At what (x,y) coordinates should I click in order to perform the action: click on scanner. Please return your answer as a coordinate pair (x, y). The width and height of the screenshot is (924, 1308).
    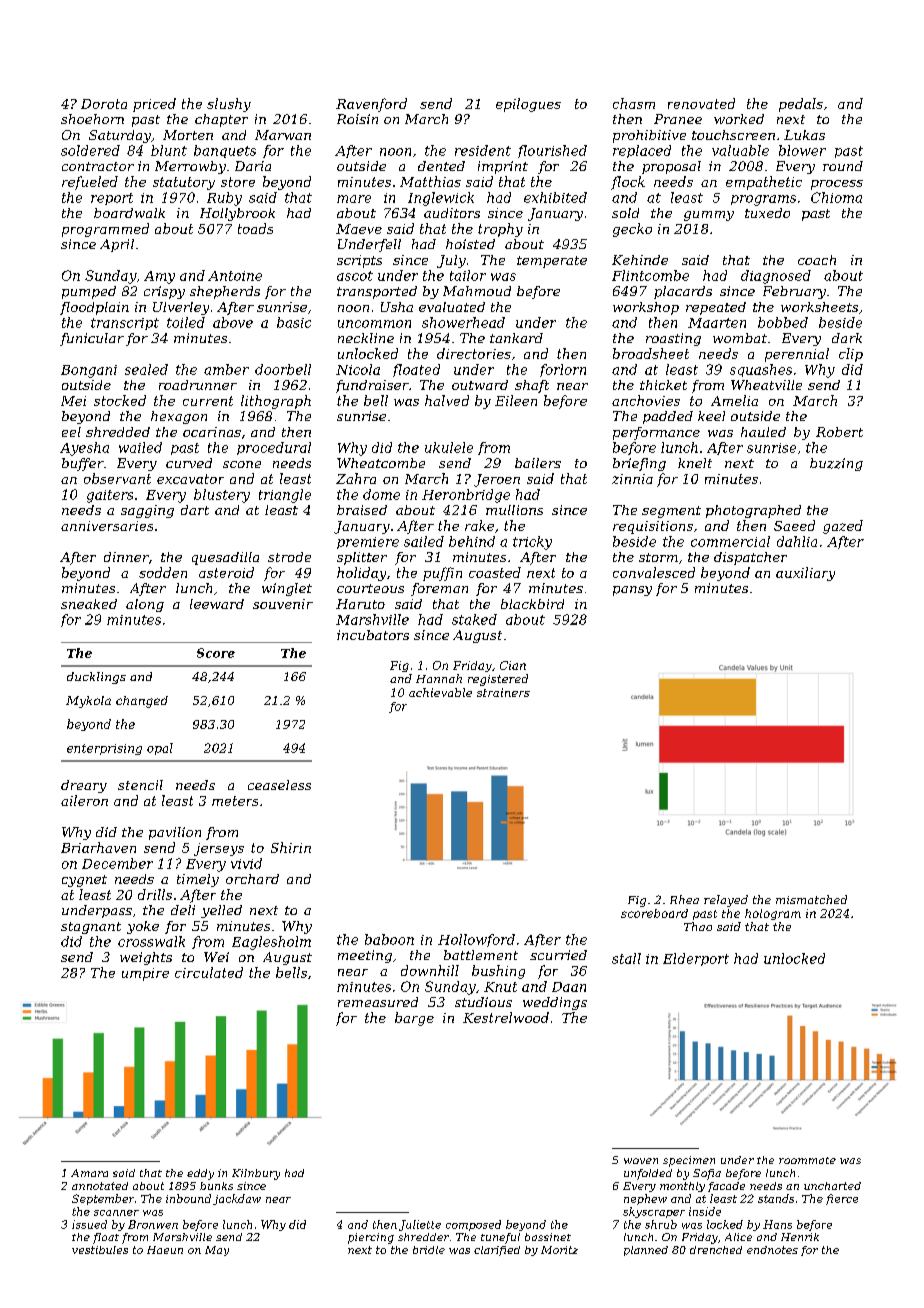
    Looking at the image, I should click on (116, 1213).
